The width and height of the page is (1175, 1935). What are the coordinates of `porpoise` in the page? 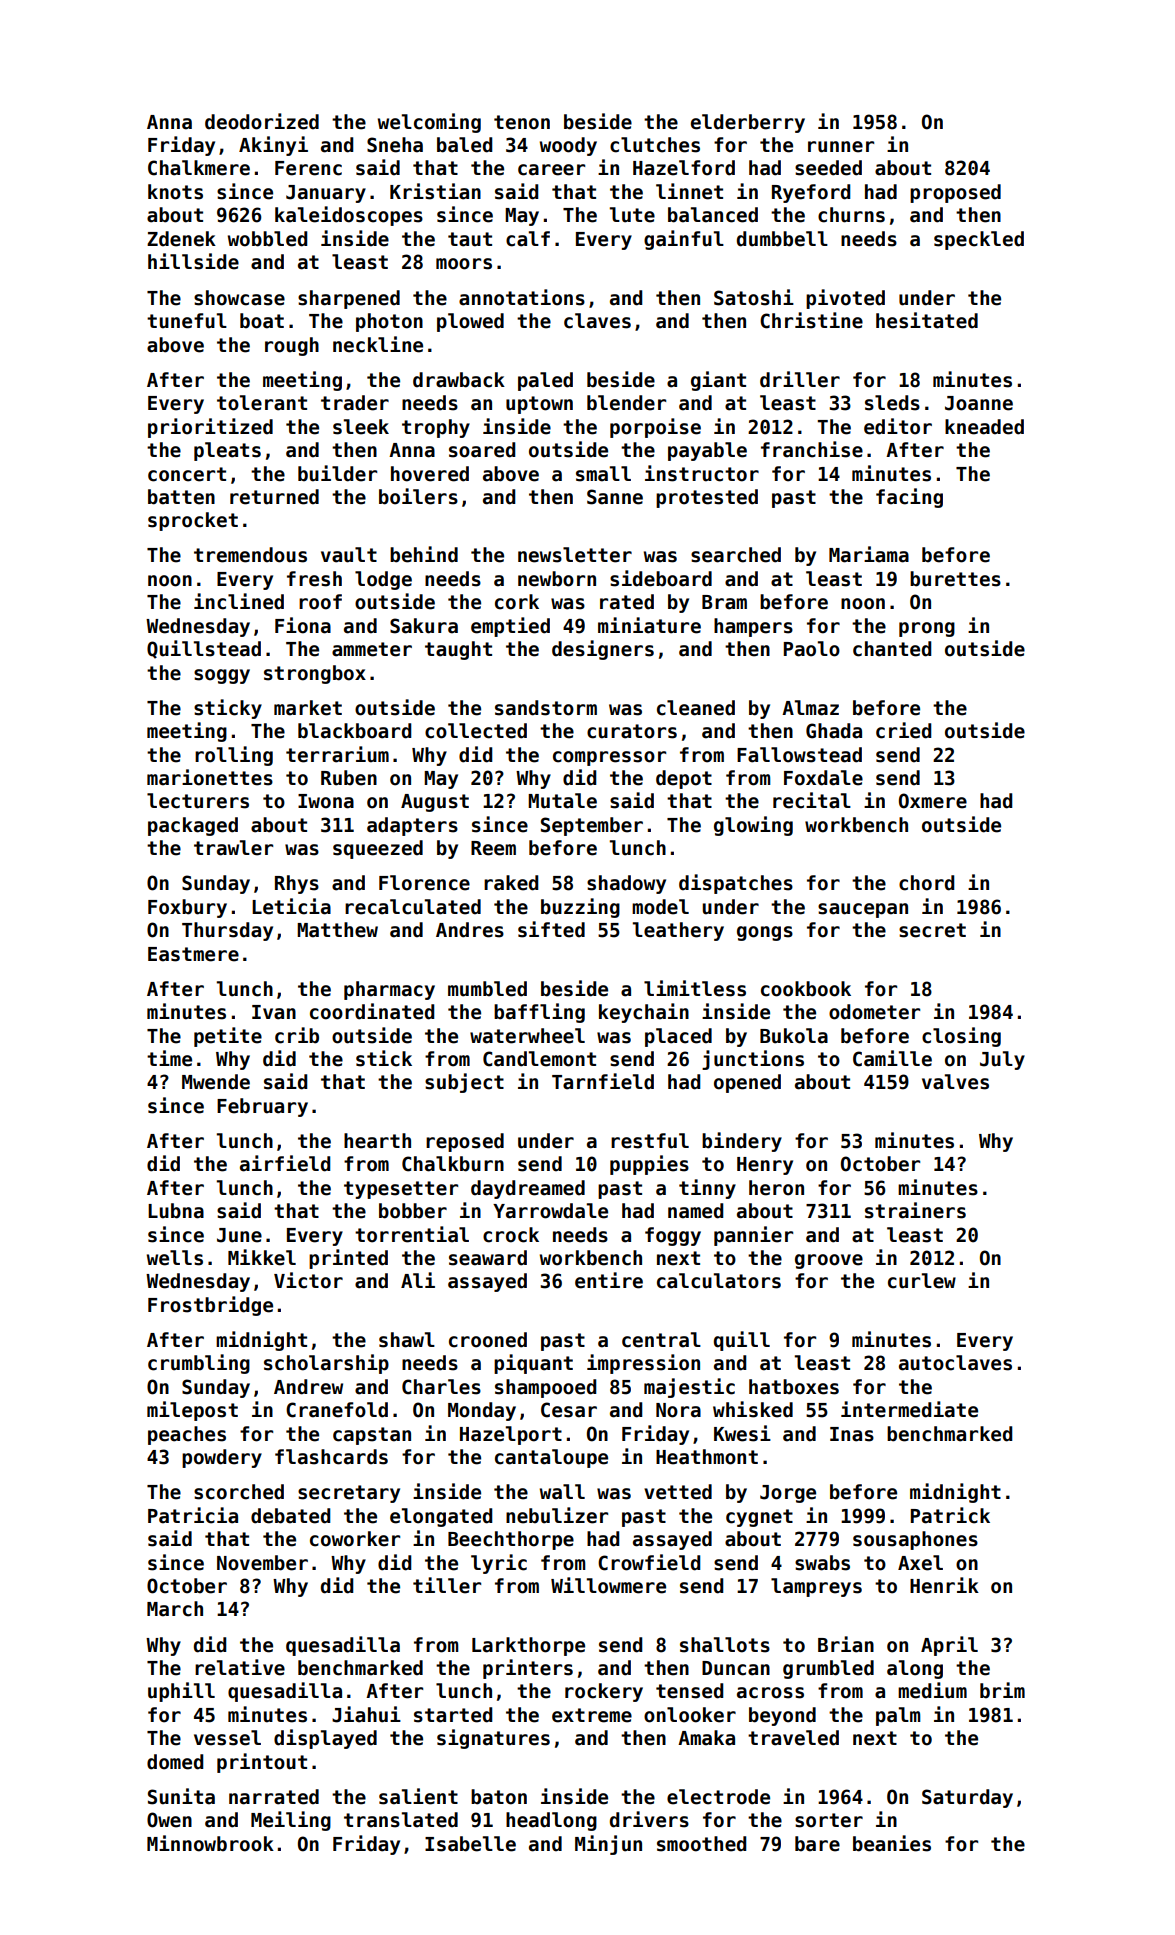 It's located at (655, 428).
